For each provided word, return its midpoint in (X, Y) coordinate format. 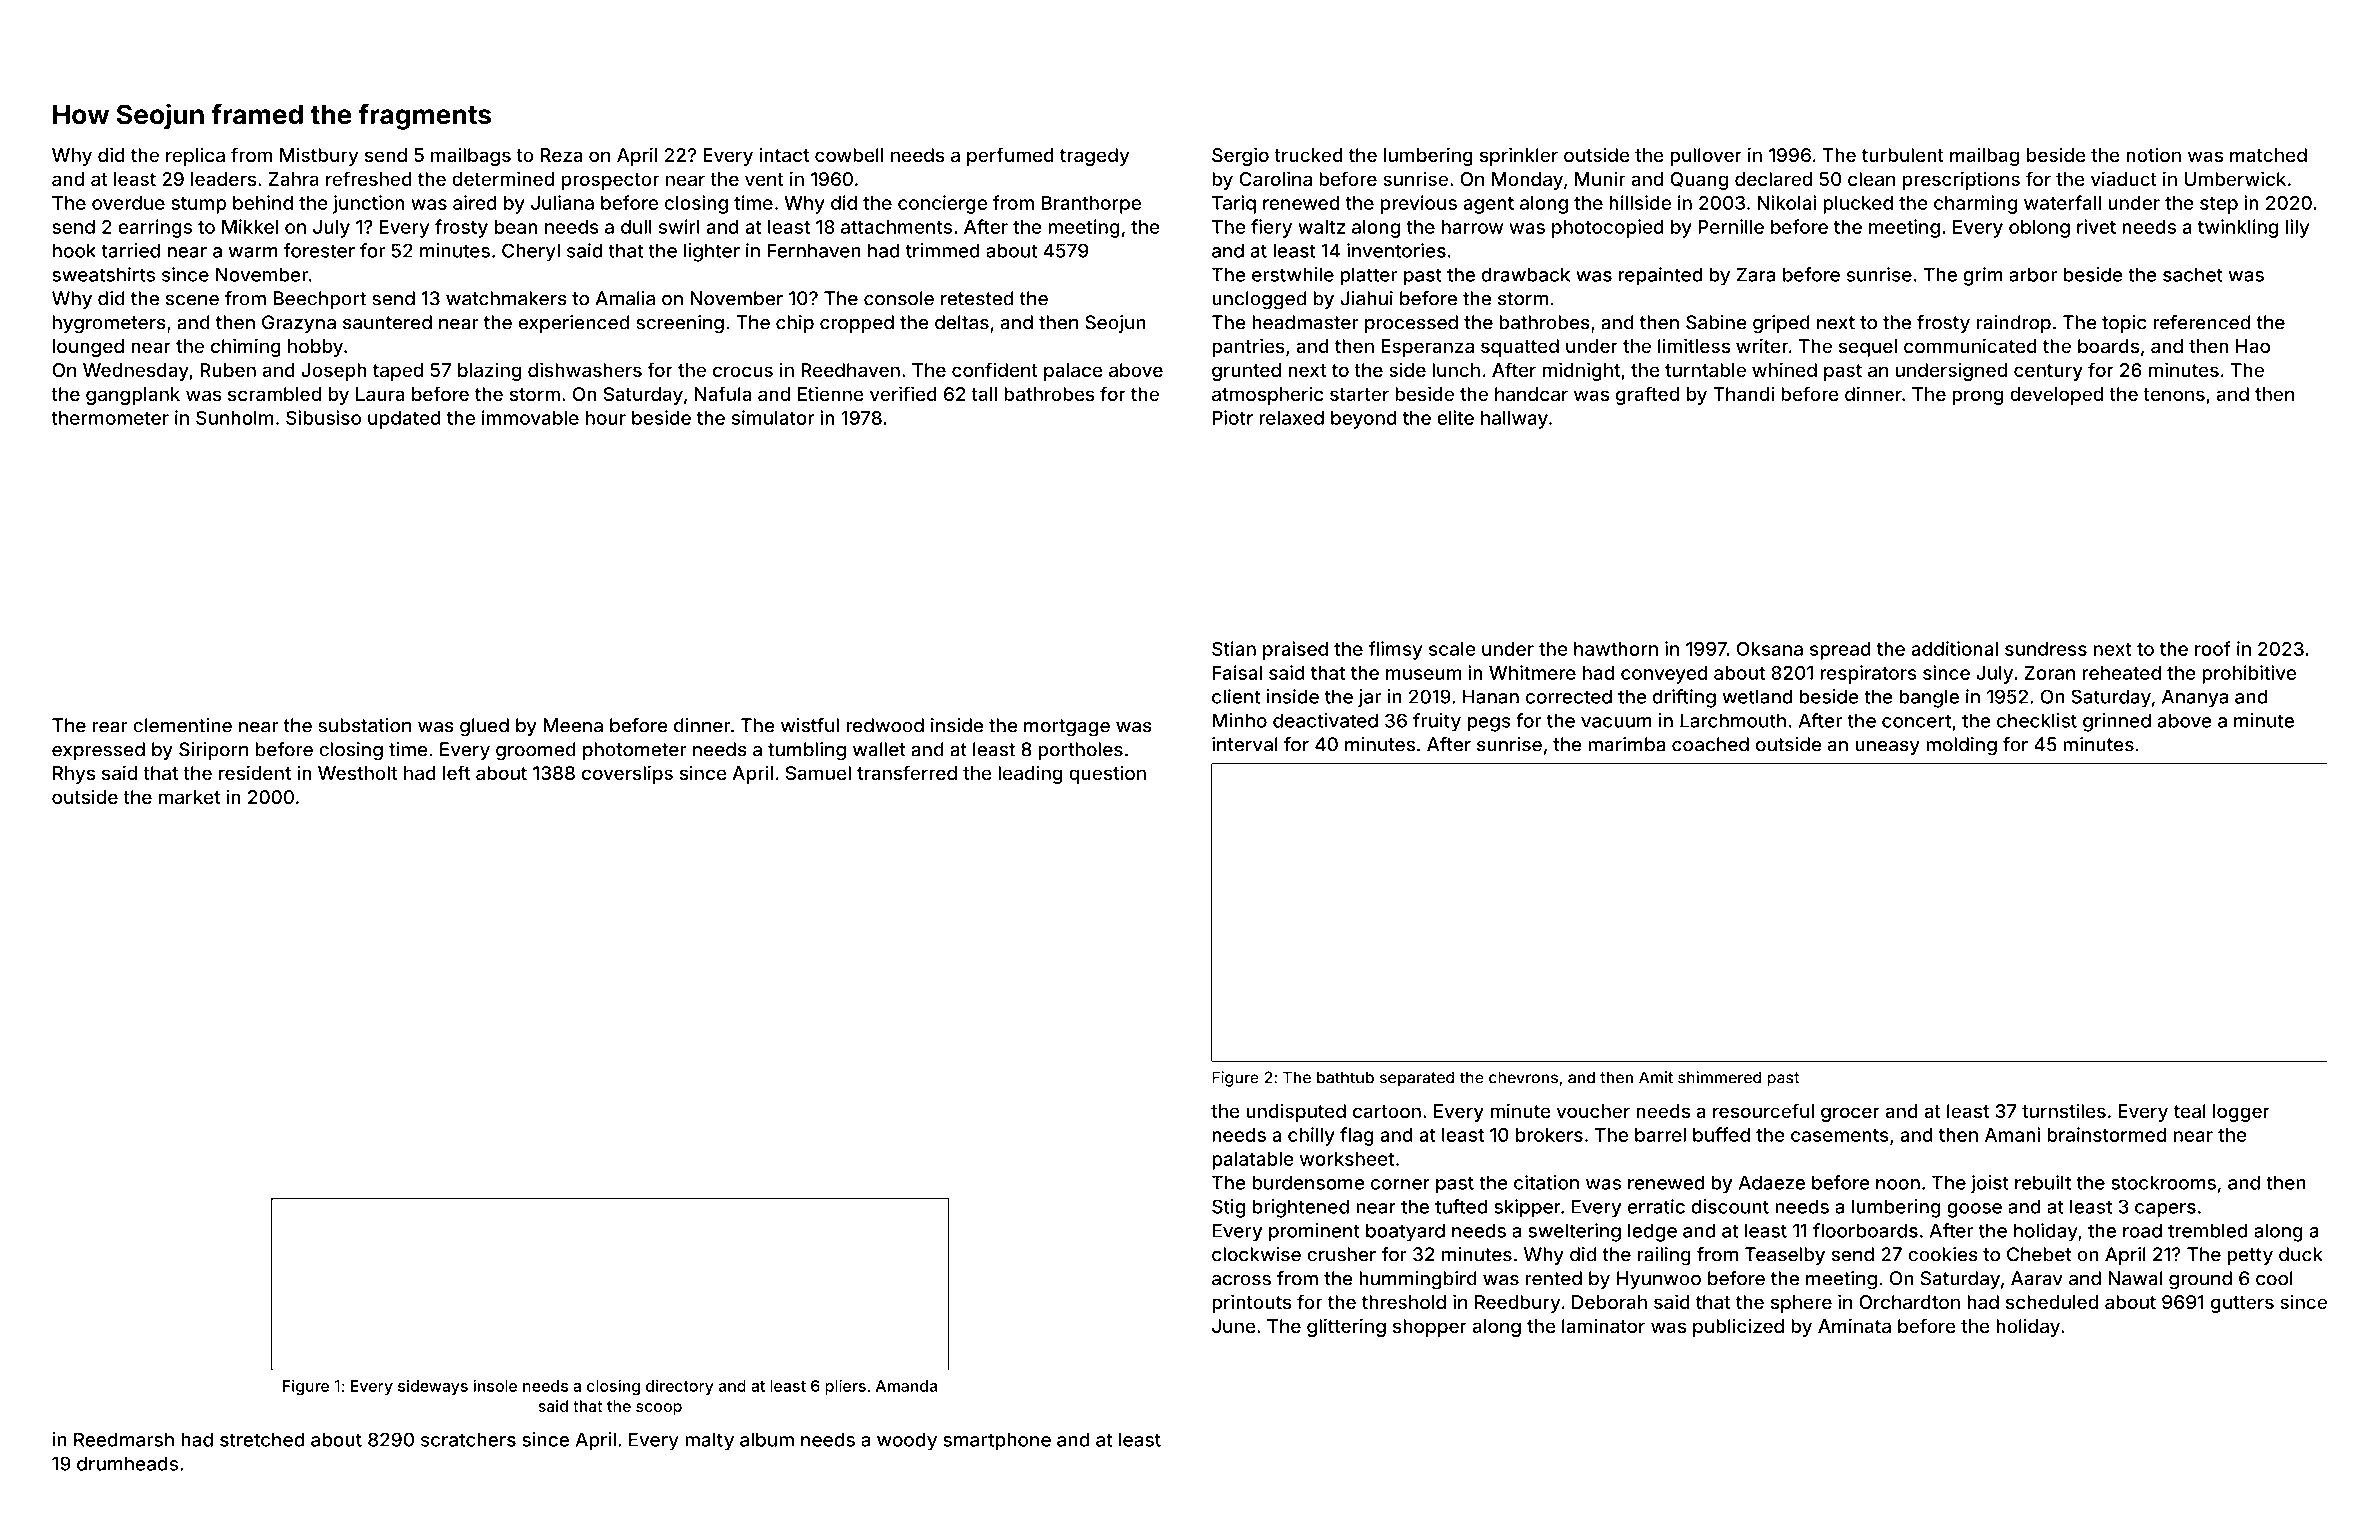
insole (495, 1386)
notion (2153, 154)
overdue (128, 203)
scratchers (468, 1439)
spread (1840, 651)
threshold (1404, 1302)
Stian (1234, 648)
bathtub (1345, 1077)
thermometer (110, 418)
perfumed (1010, 156)
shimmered (1719, 1077)
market (189, 797)
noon (1898, 1184)
